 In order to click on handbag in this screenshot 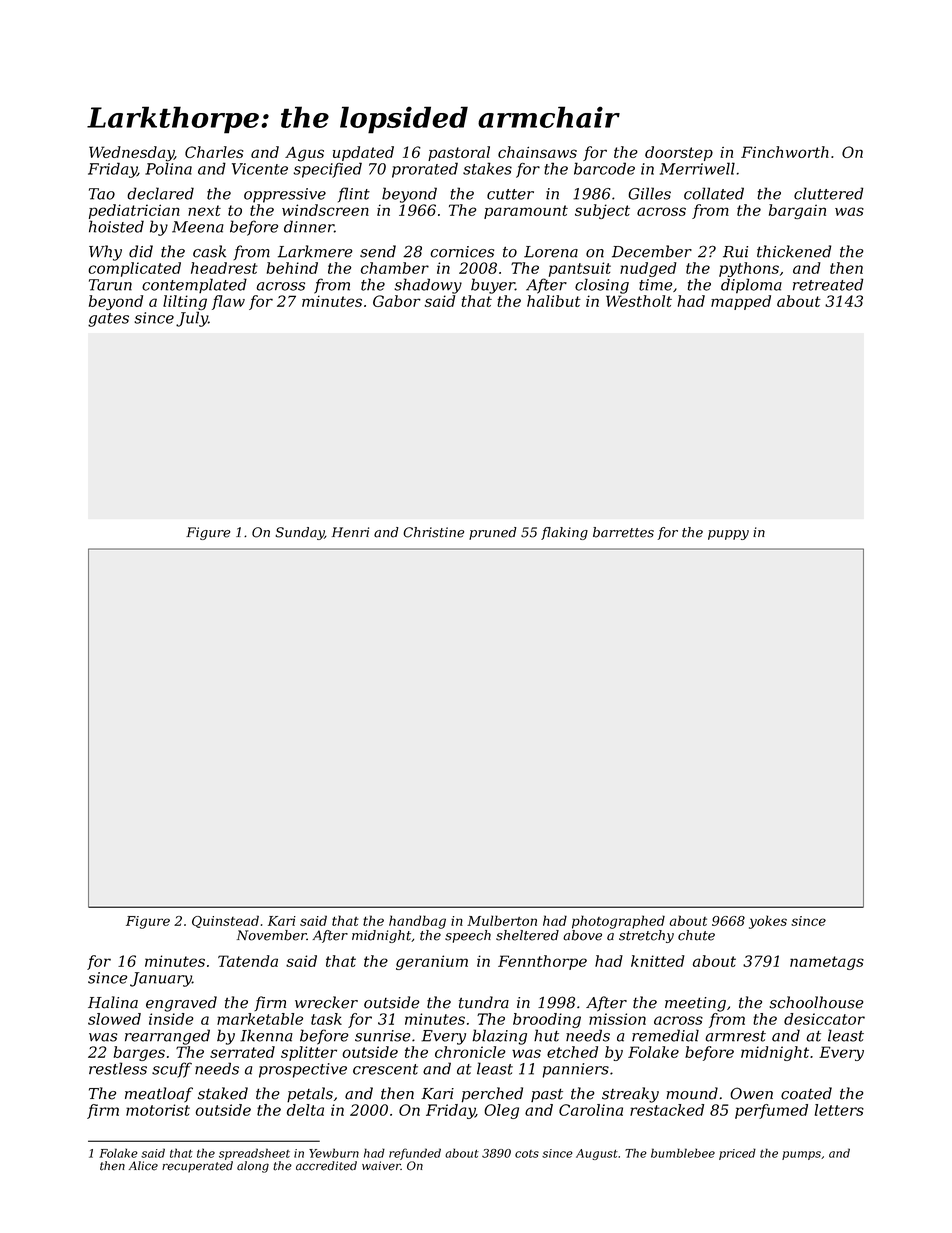, I will do `click(417, 922)`.
